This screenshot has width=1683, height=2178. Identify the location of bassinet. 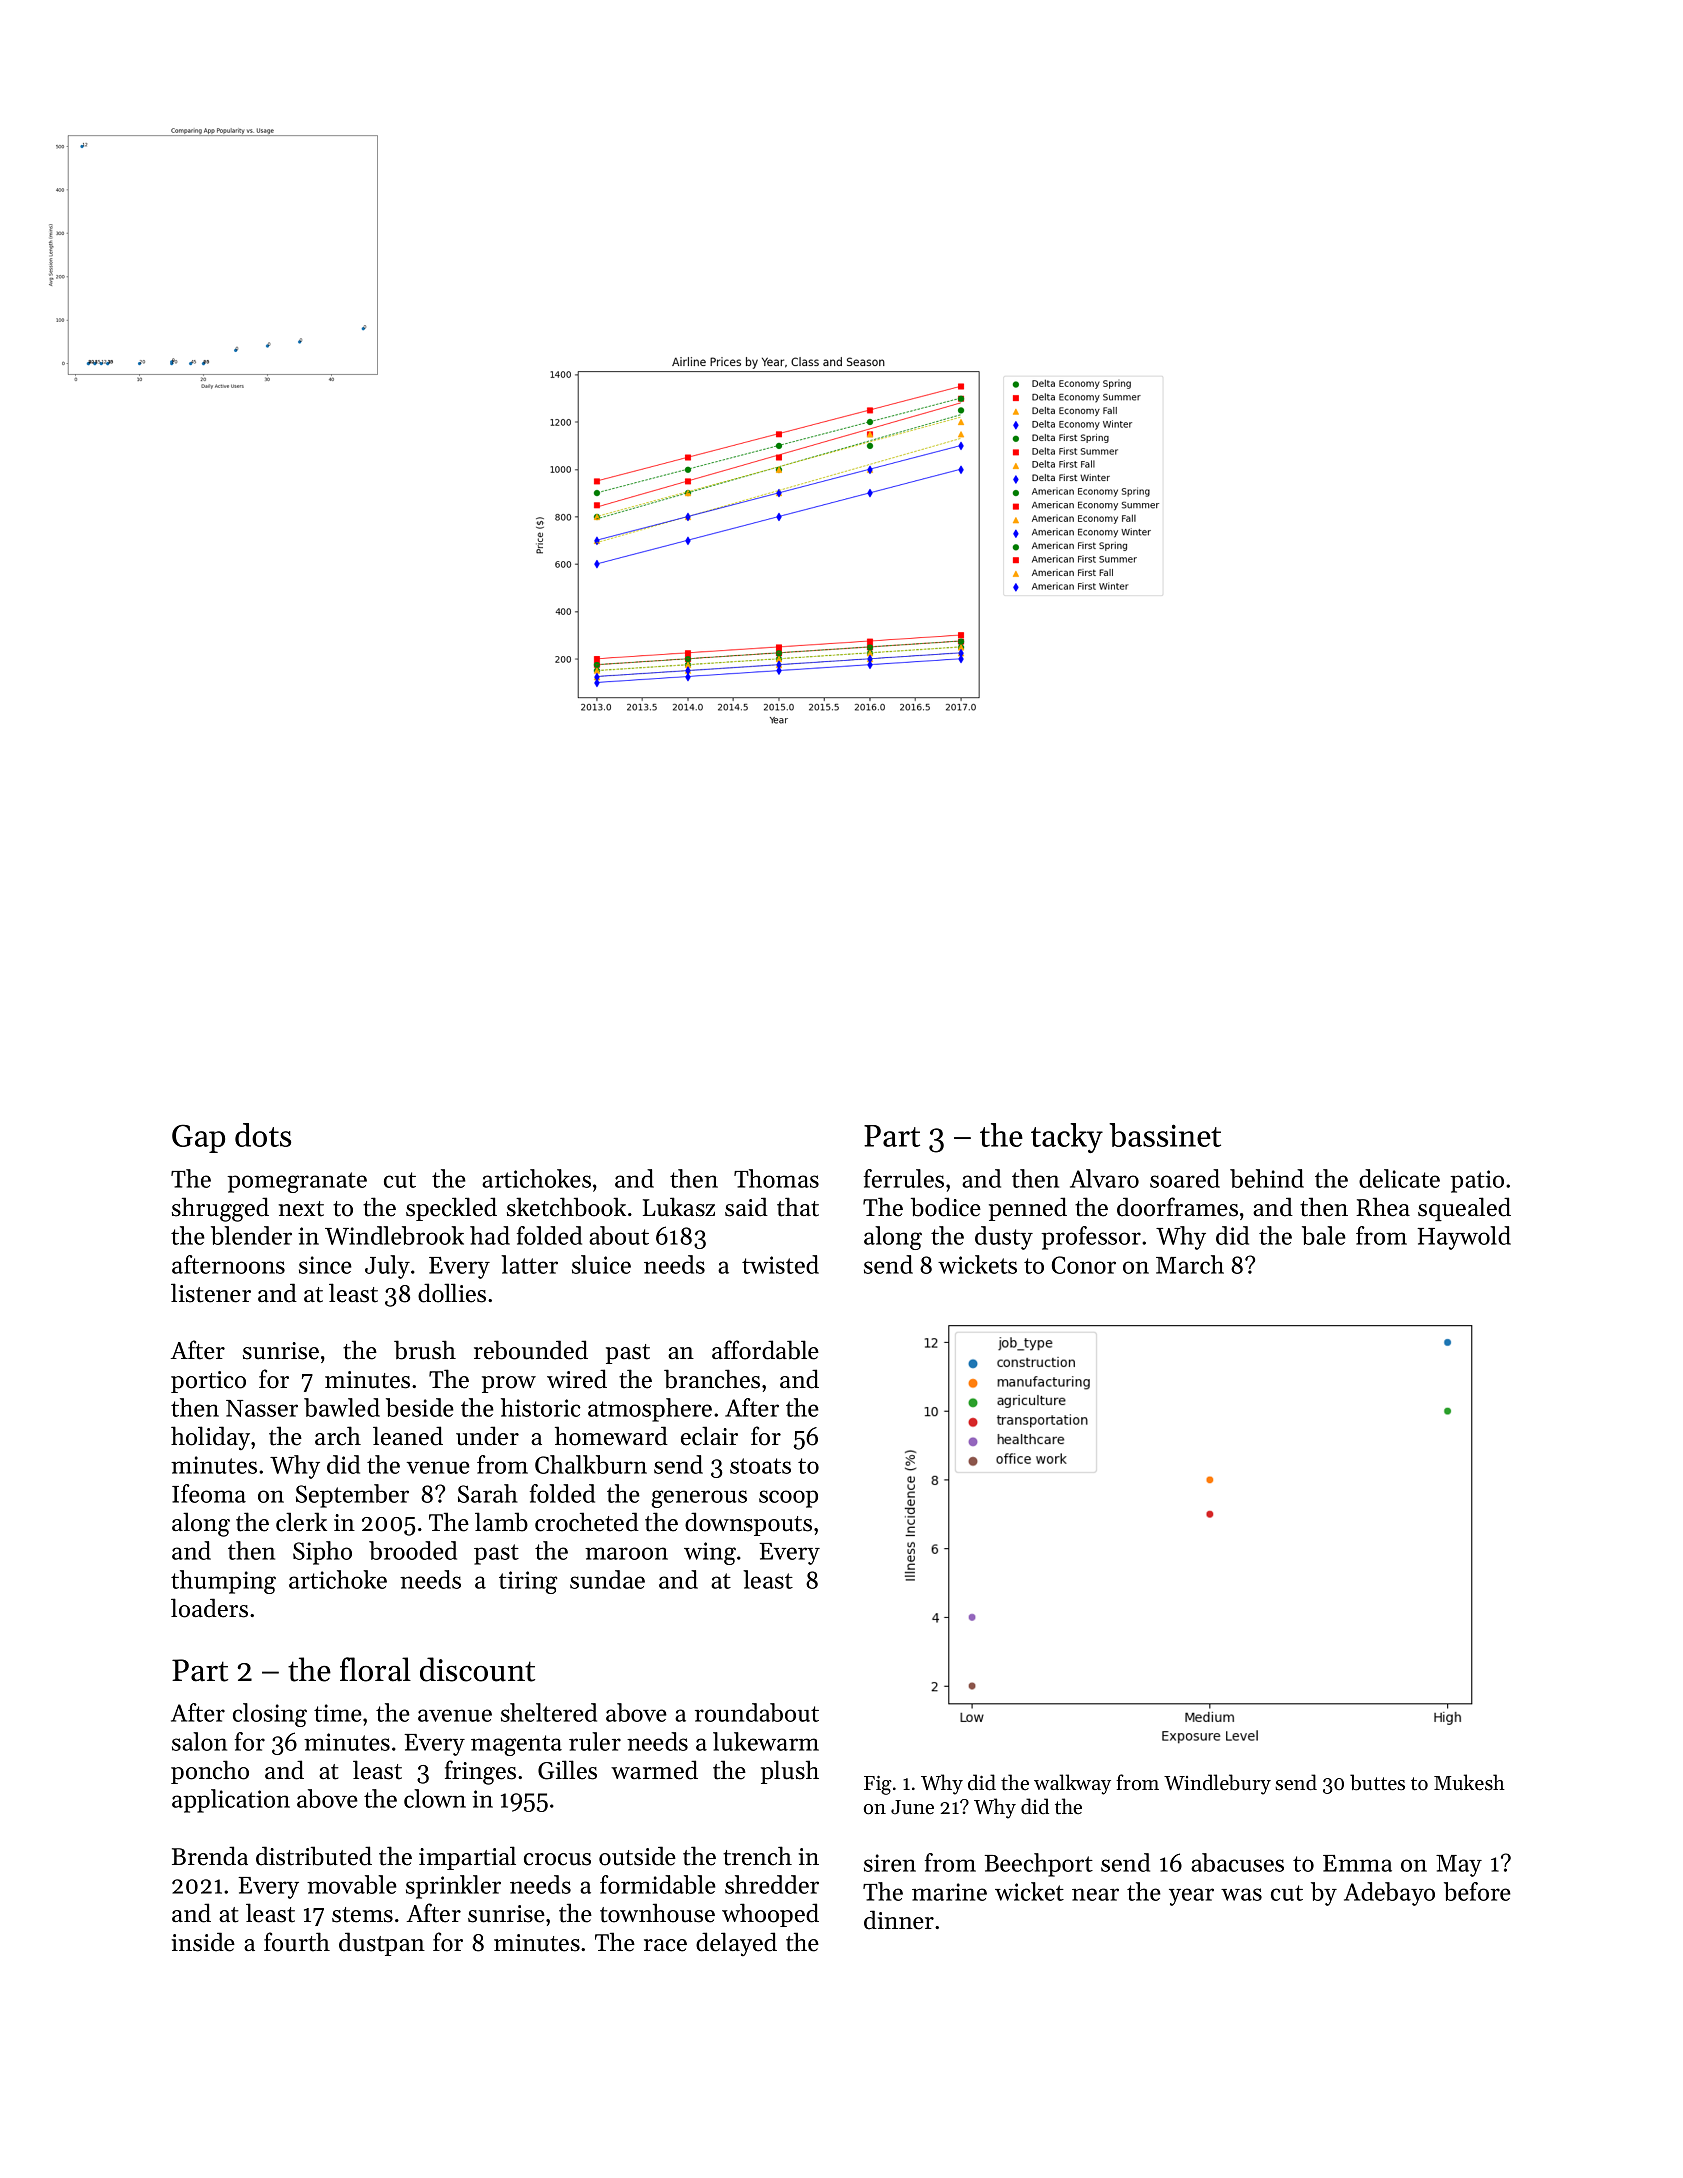
(1165, 1135).
